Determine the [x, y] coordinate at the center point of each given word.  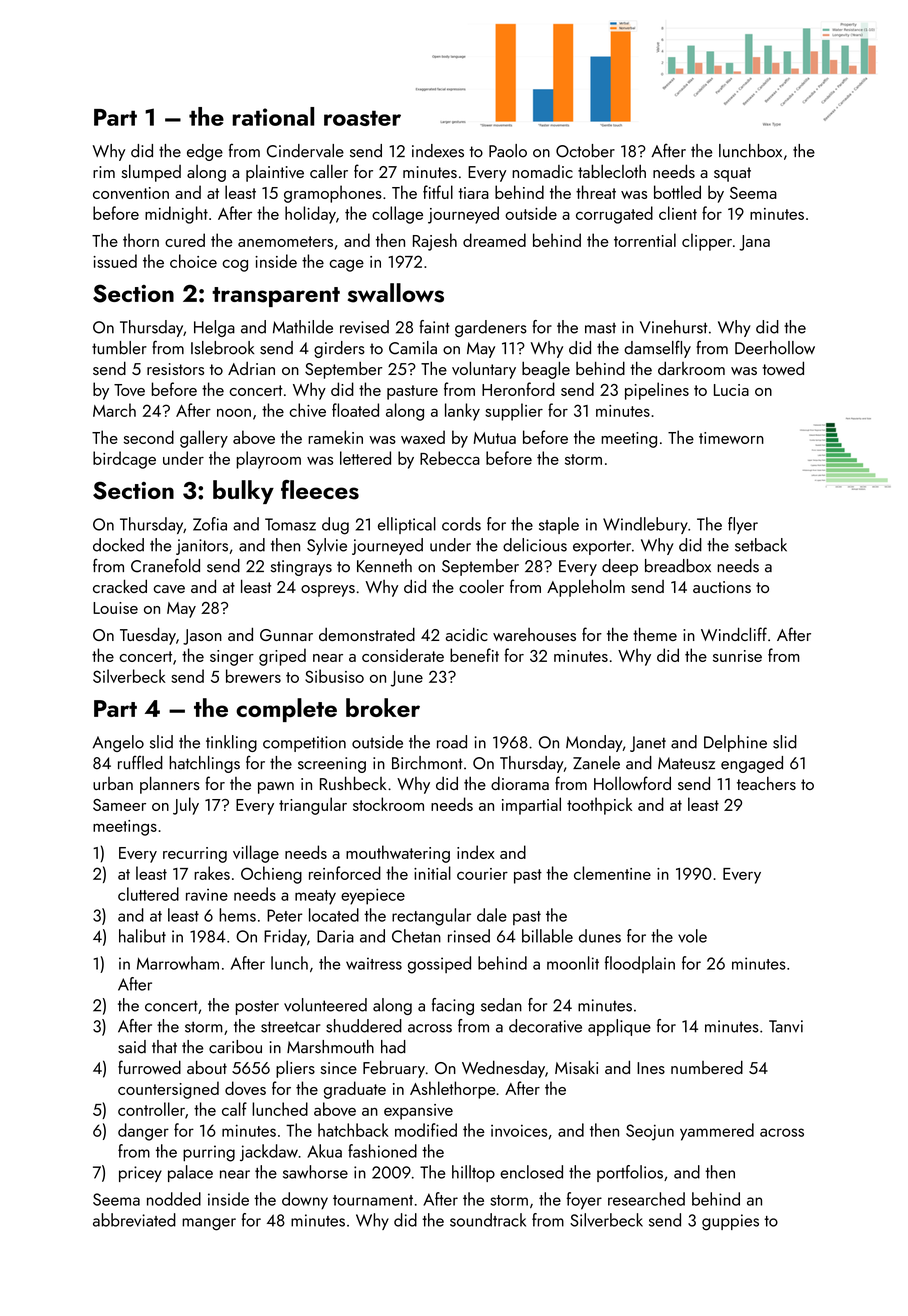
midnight [176, 215]
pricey [140, 1174]
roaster [362, 118]
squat [732, 174]
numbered [707, 1067]
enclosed [531, 1172]
